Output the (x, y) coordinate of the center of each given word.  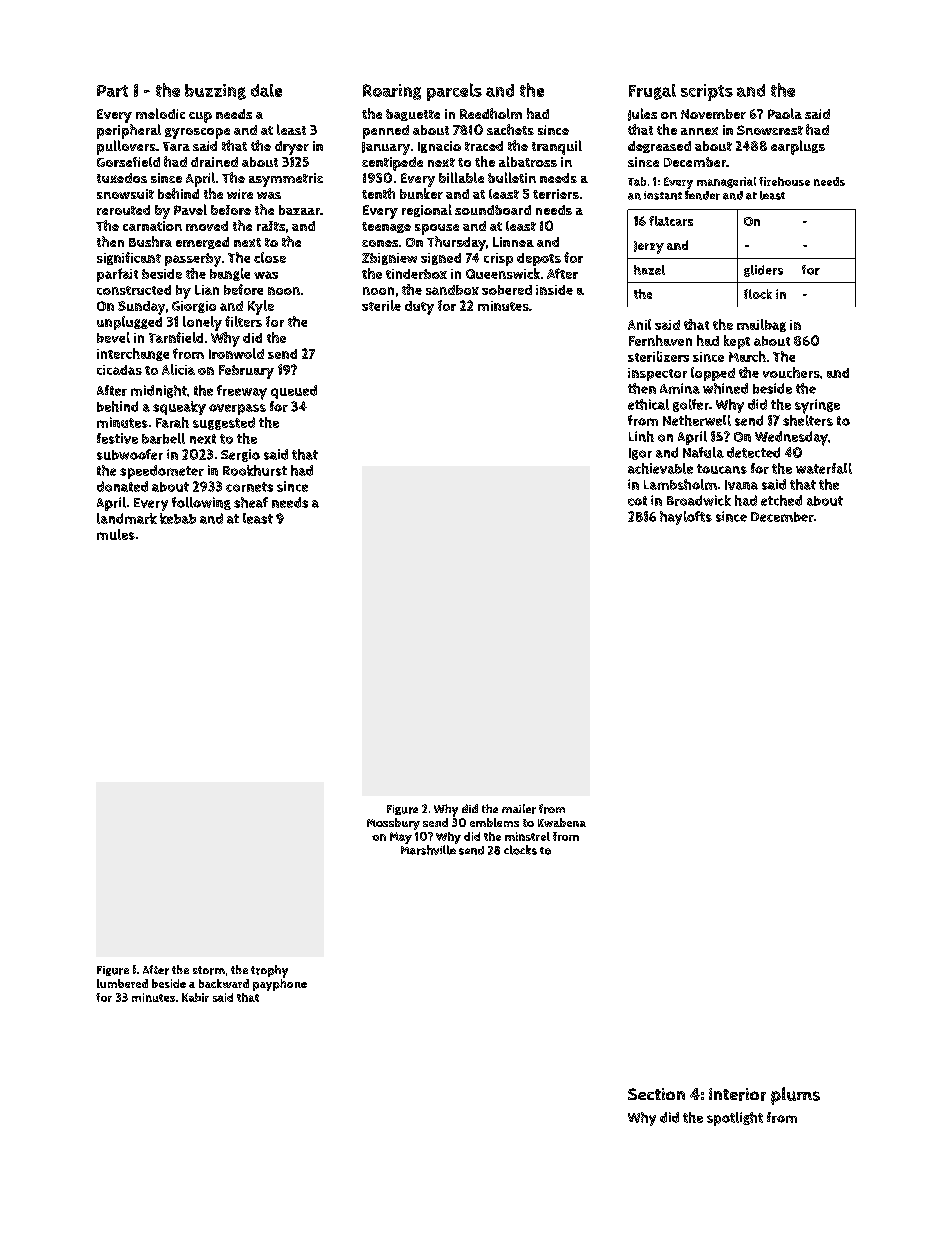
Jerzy (649, 247)
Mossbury (393, 824)
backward (224, 983)
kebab (178, 518)
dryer (292, 148)
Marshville (428, 850)
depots (539, 259)
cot (637, 501)
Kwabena (562, 822)
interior (737, 1094)
